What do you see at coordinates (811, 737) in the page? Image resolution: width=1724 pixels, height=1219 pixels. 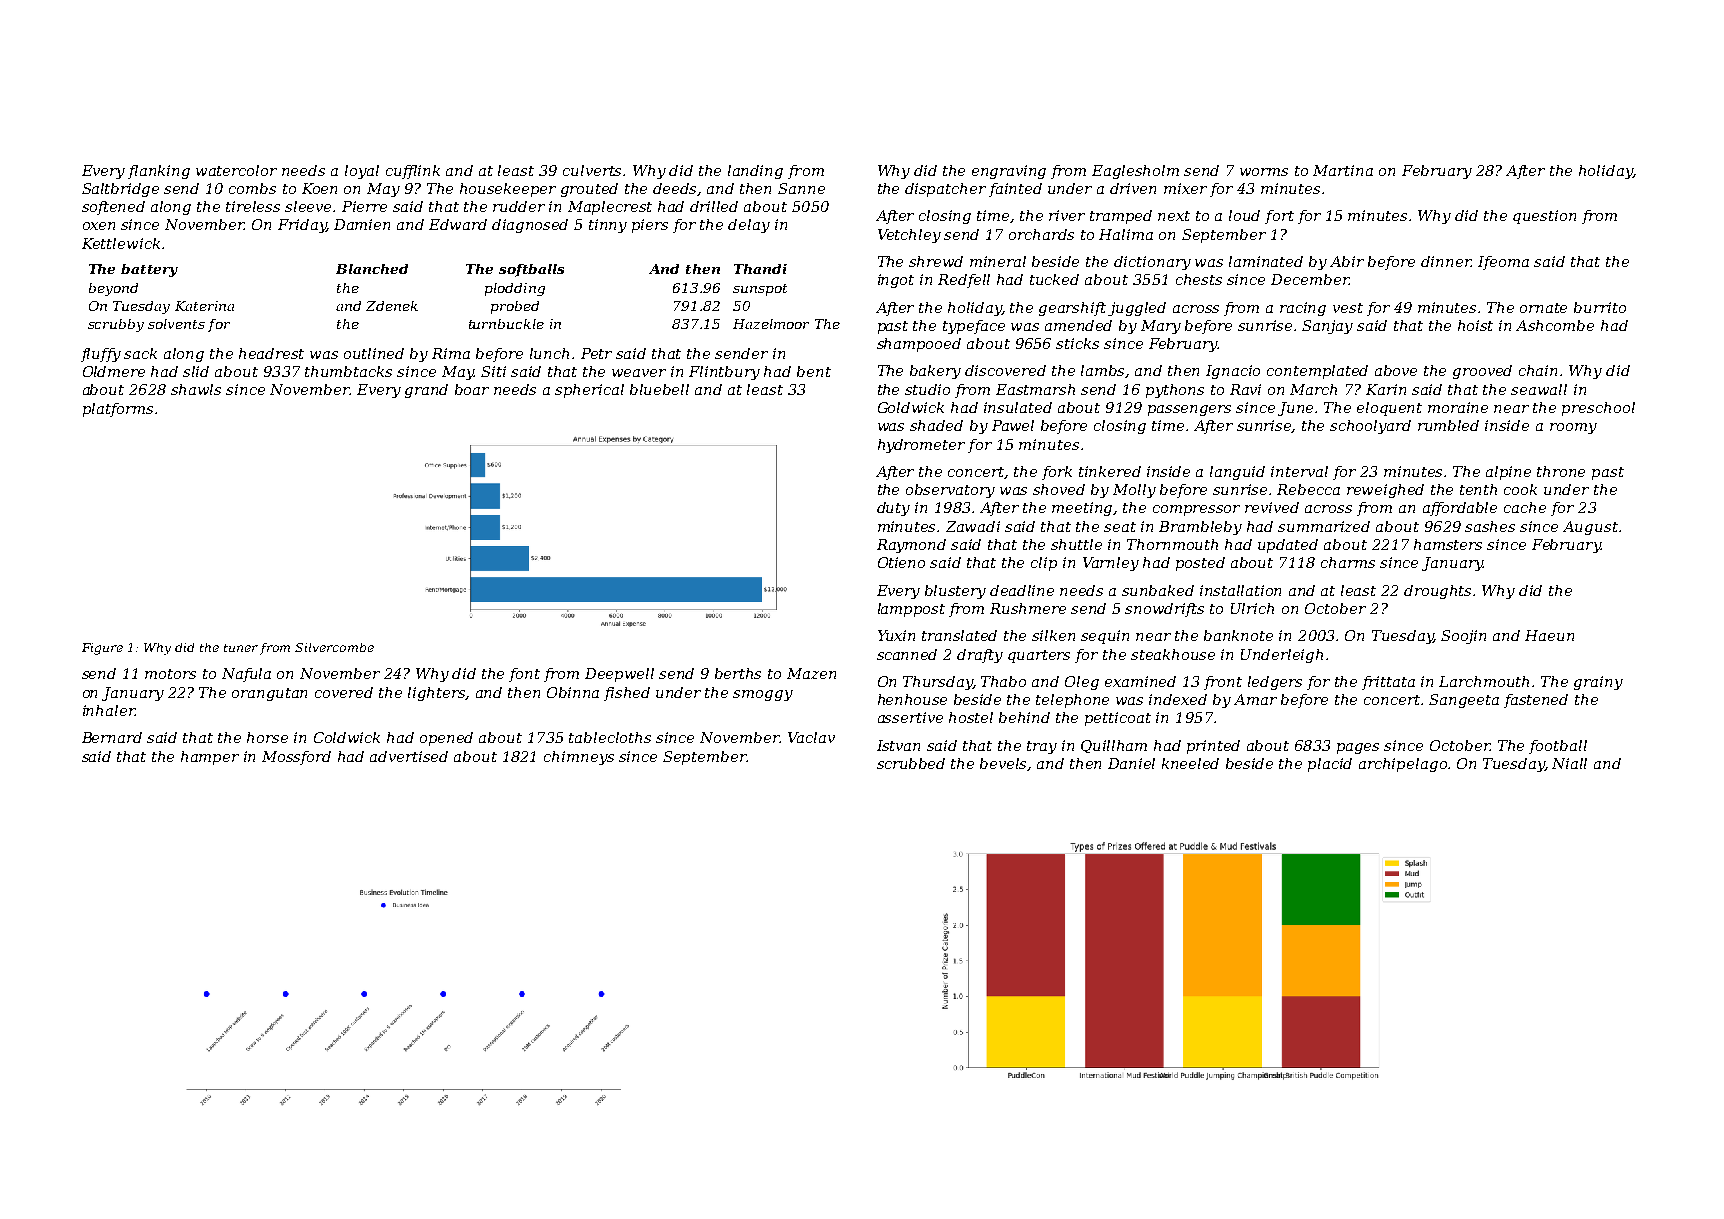 I see `Vaclav` at bounding box center [811, 737].
